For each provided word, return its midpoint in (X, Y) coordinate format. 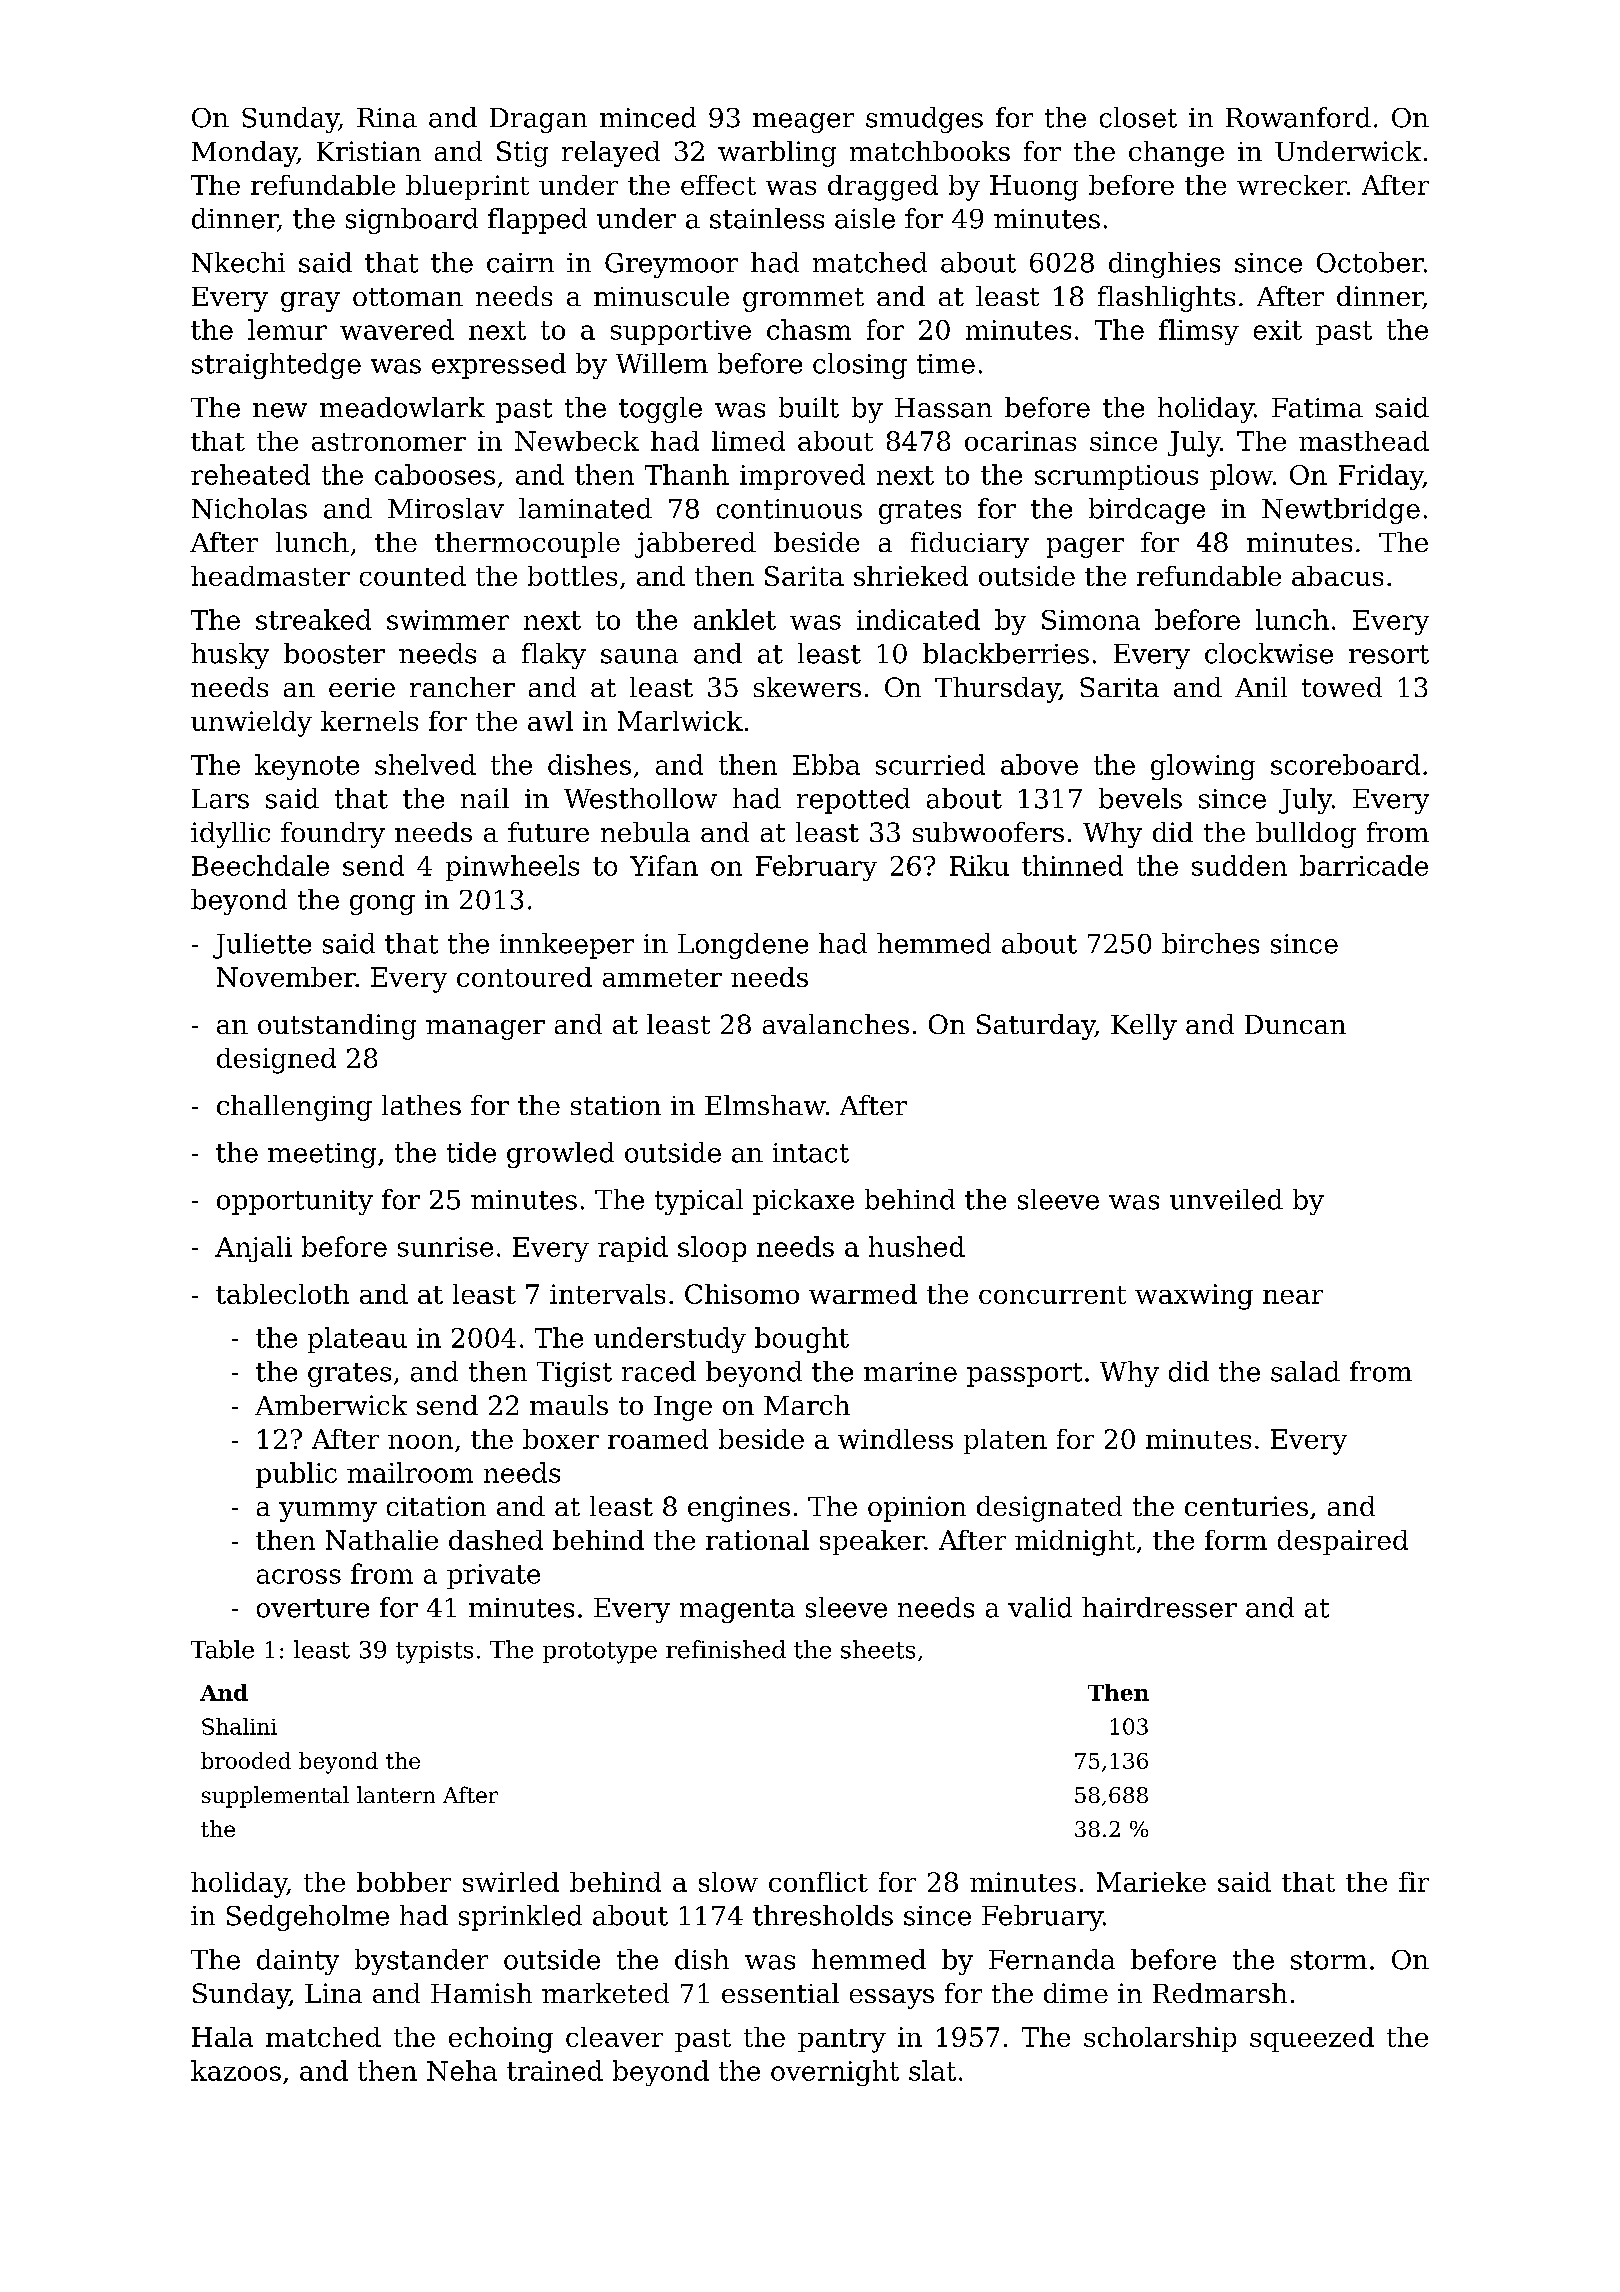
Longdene (743, 946)
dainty (298, 1962)
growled (560, 1155)
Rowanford (1298, 117)
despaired (1343, 1542)
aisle (865, 218)
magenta (737, 1611)
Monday (244, 154)
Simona (1091, 620)
